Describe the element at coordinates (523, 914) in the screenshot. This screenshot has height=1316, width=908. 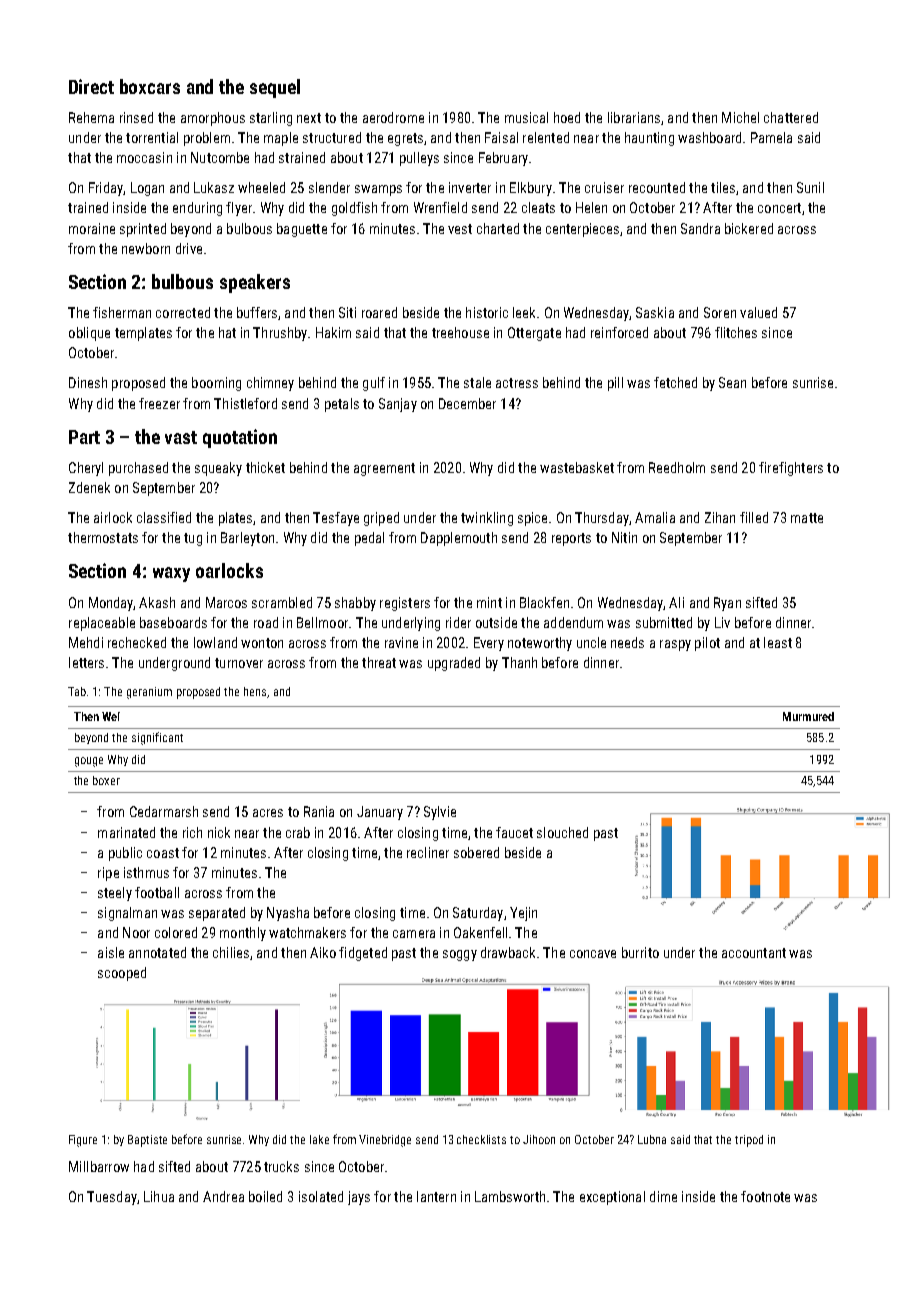
I see `Yejin` at that location.
